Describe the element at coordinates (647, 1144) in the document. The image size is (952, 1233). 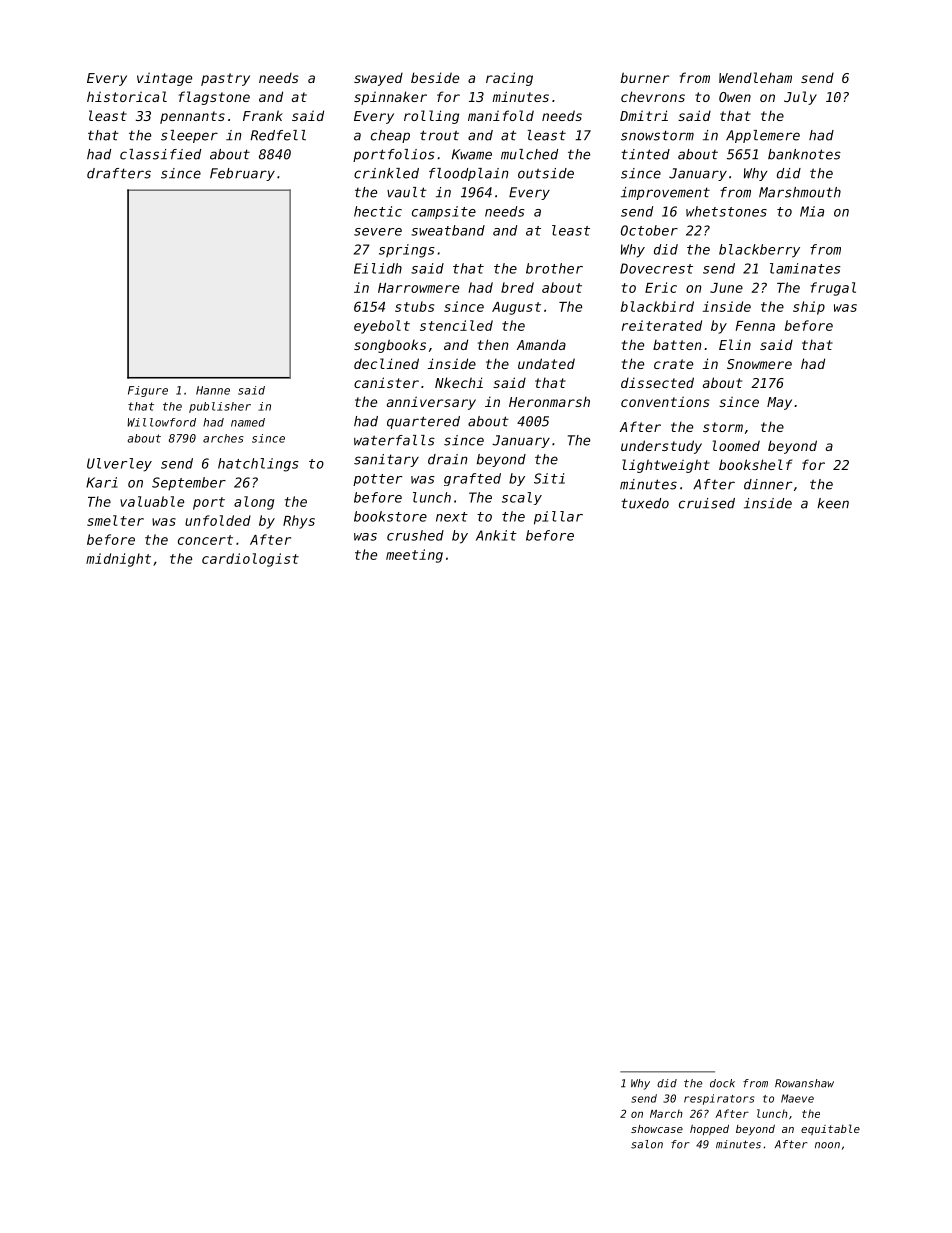
I see `salon` at that location.
